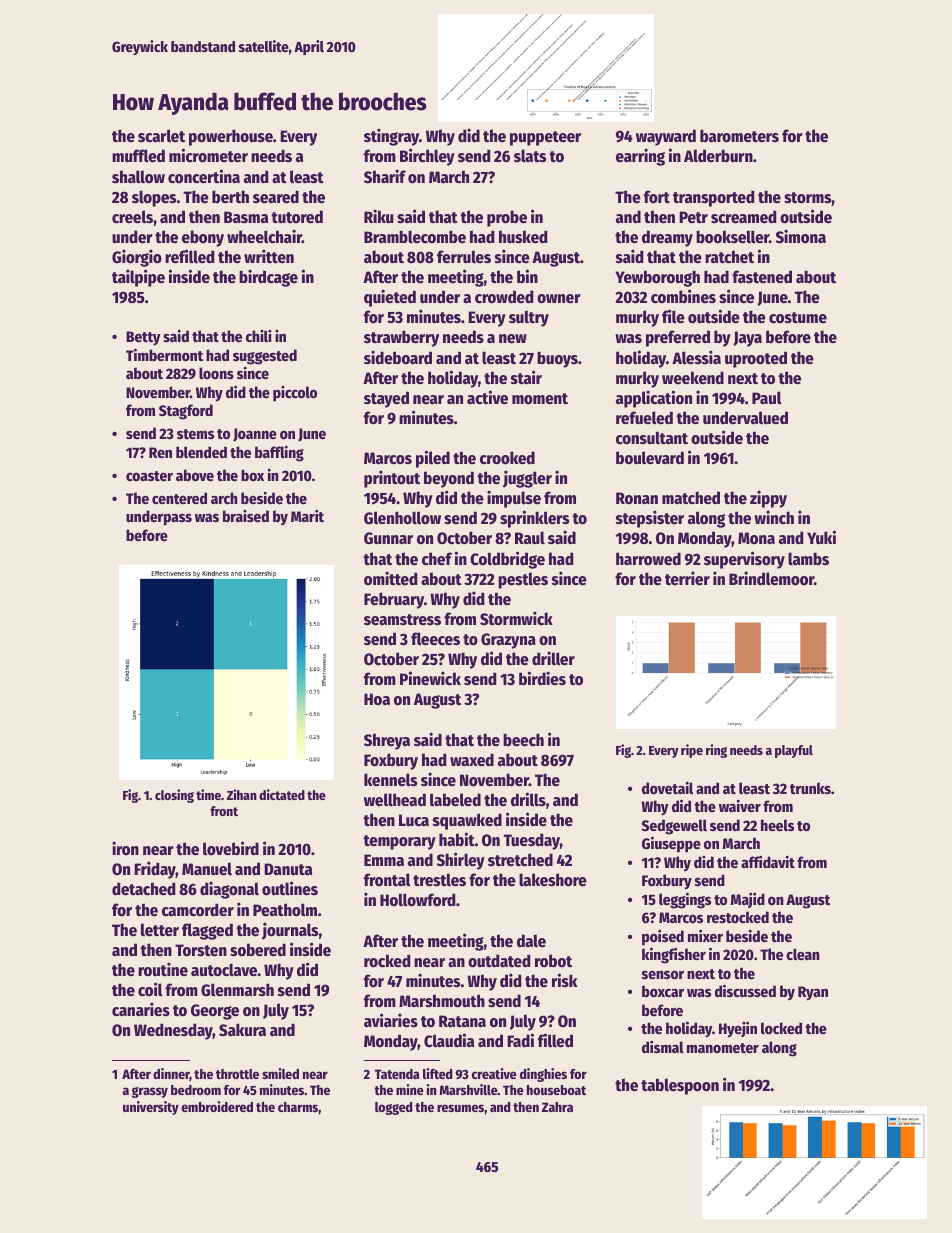  What do you see at coordinates (132, 217) in the screenshot?
I see `creels` at bounding box center [132, 217].
